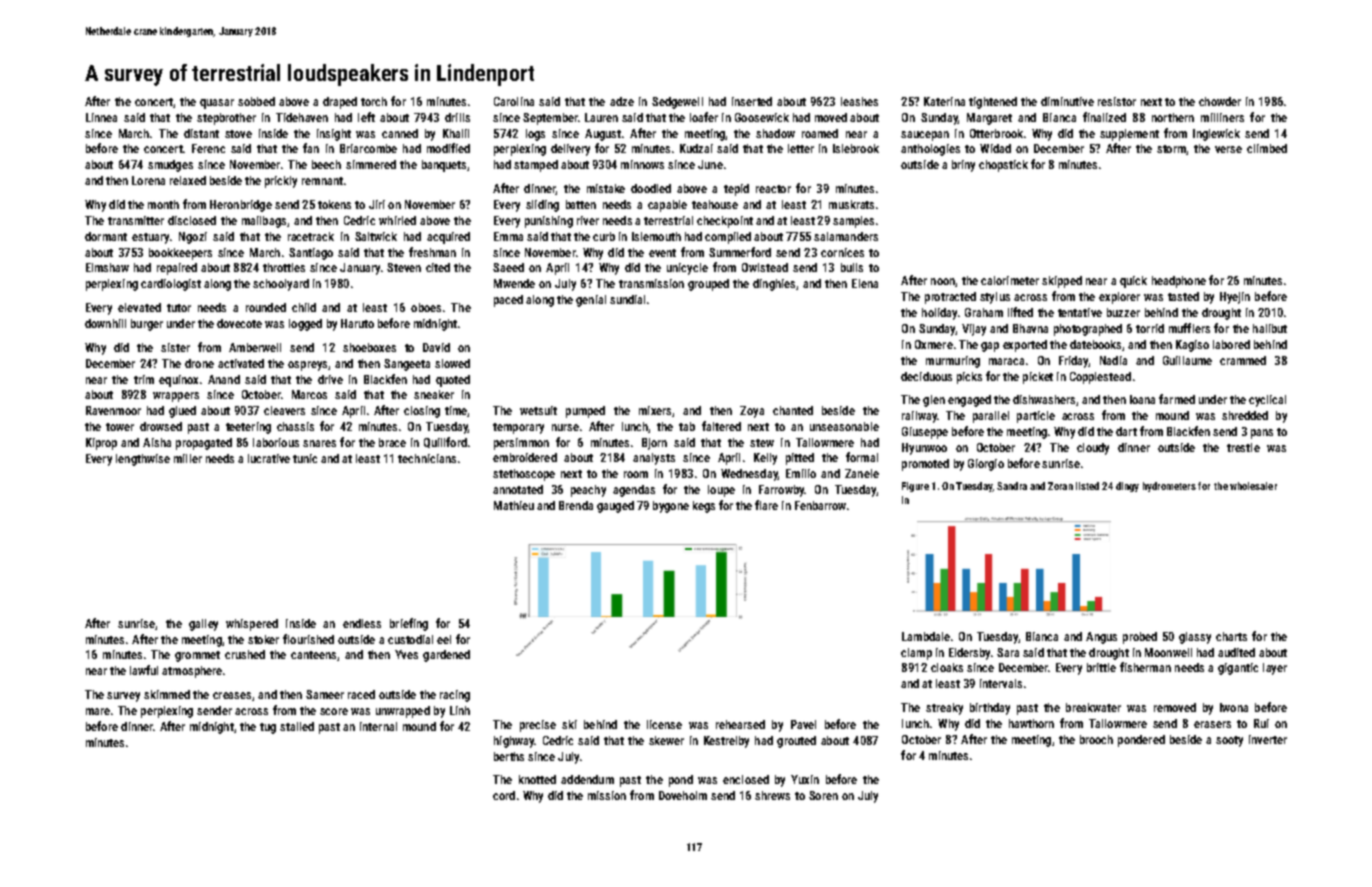  I want to click on cord, so click(504, 795).
